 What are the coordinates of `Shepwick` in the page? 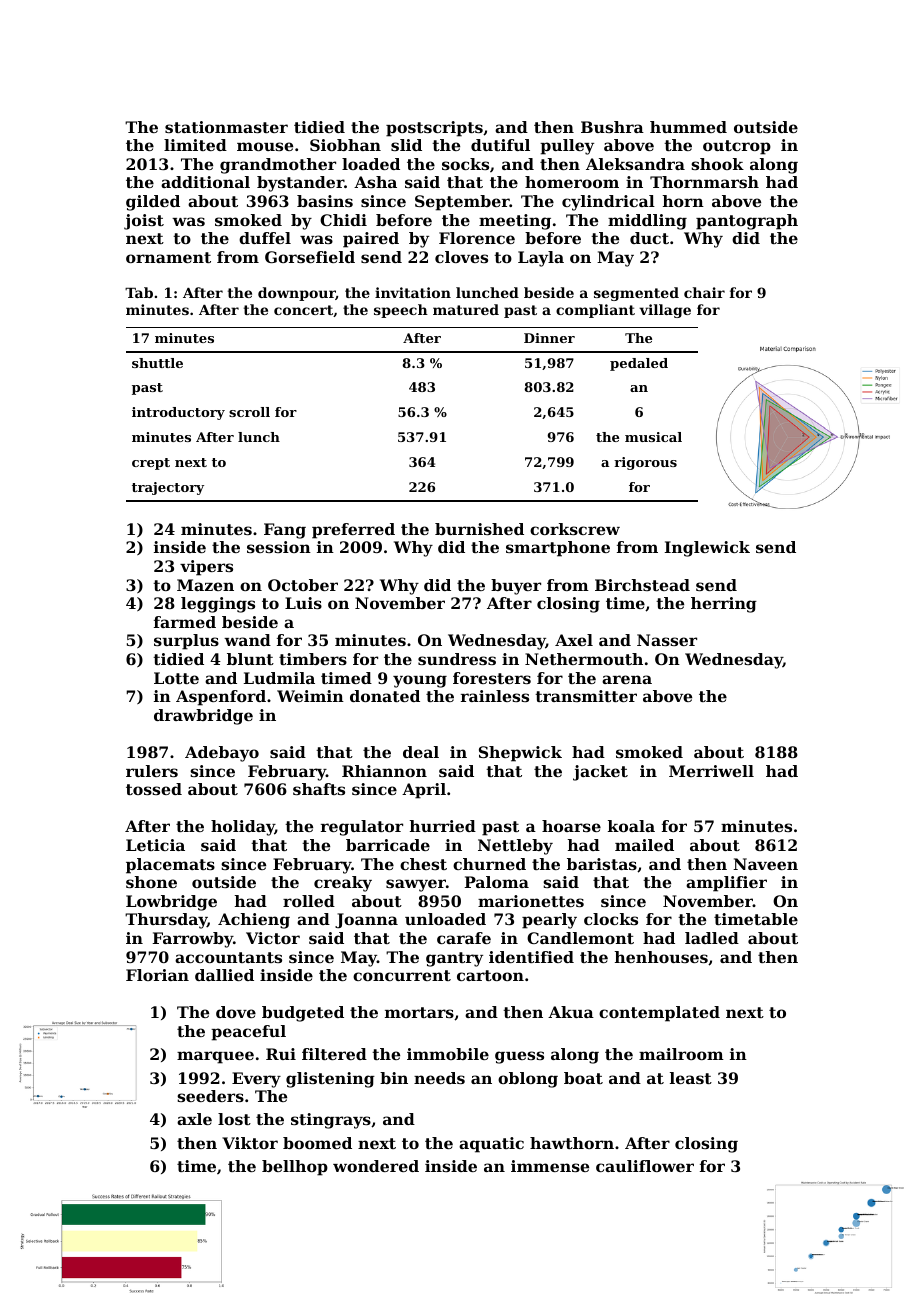 It's located at (520, 754).
